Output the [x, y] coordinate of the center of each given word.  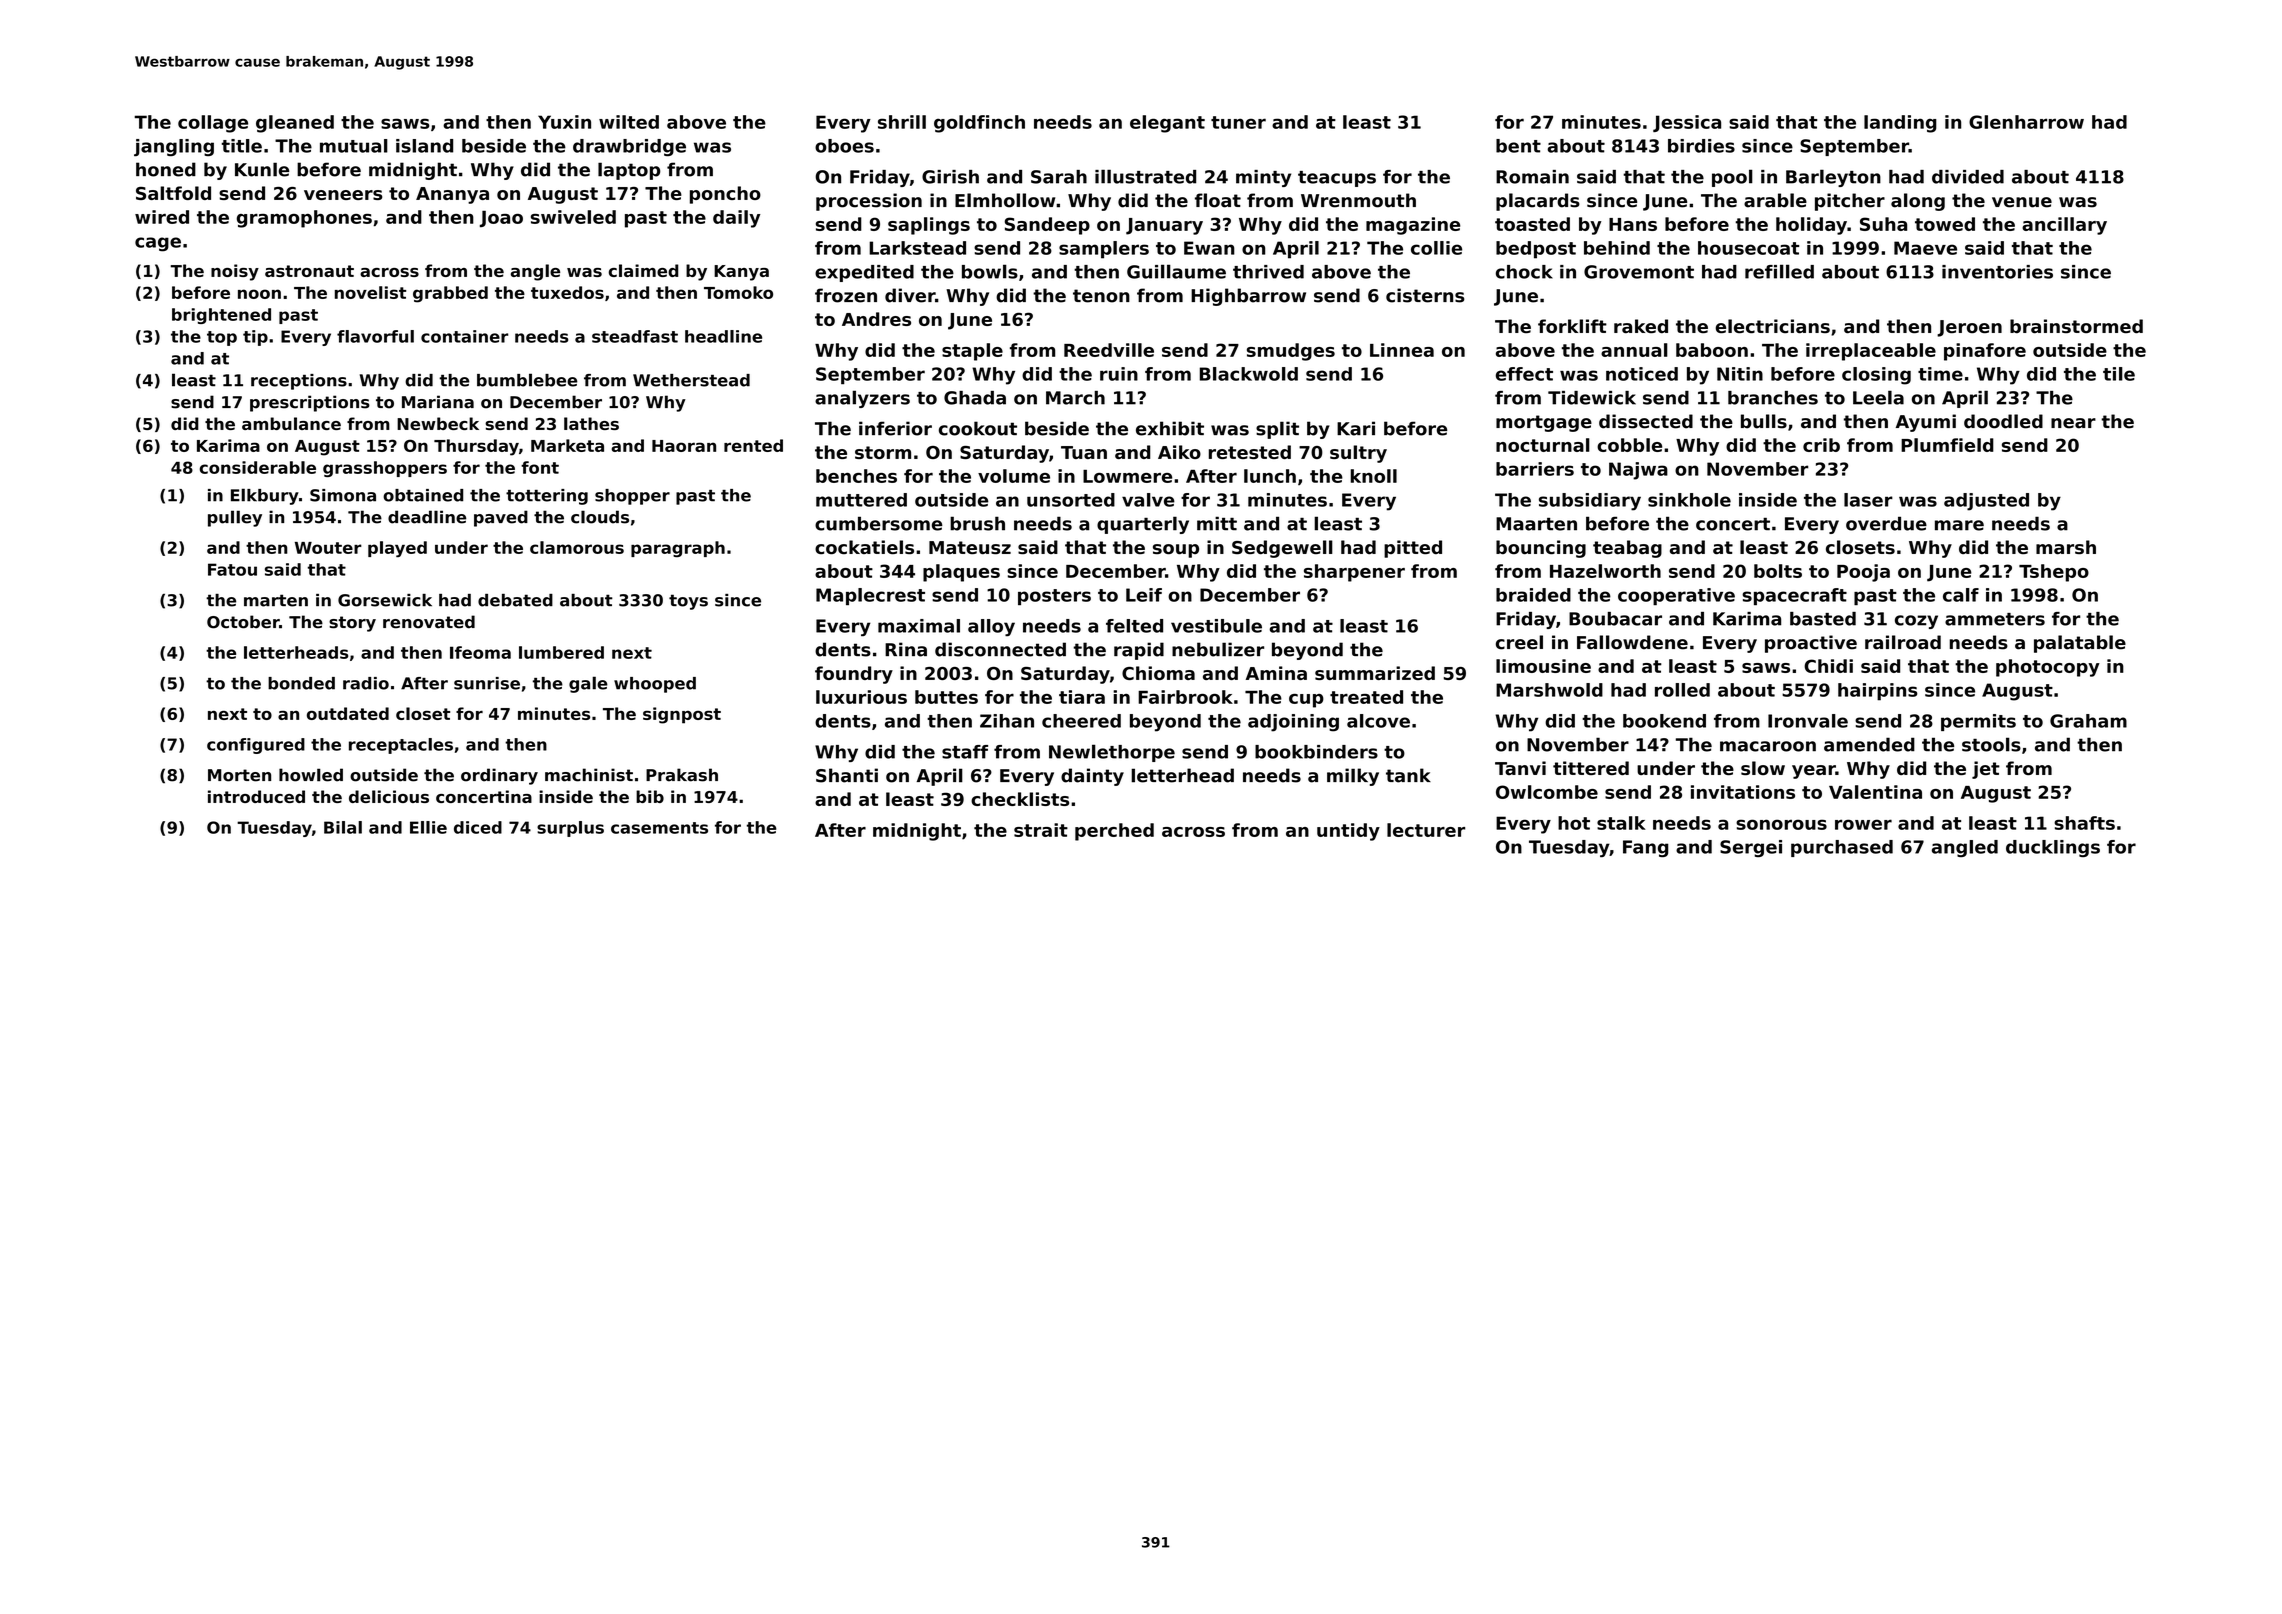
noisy [235, 272]
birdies [1701, 146]
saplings [929, 226]
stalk [1621, 823]
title [242, 146]
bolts [1778, 571]
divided [1968, 177]
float [1218, 200]
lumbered [561, 652]
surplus [570, 829]
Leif [1144, 595]
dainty [1092, 777]
